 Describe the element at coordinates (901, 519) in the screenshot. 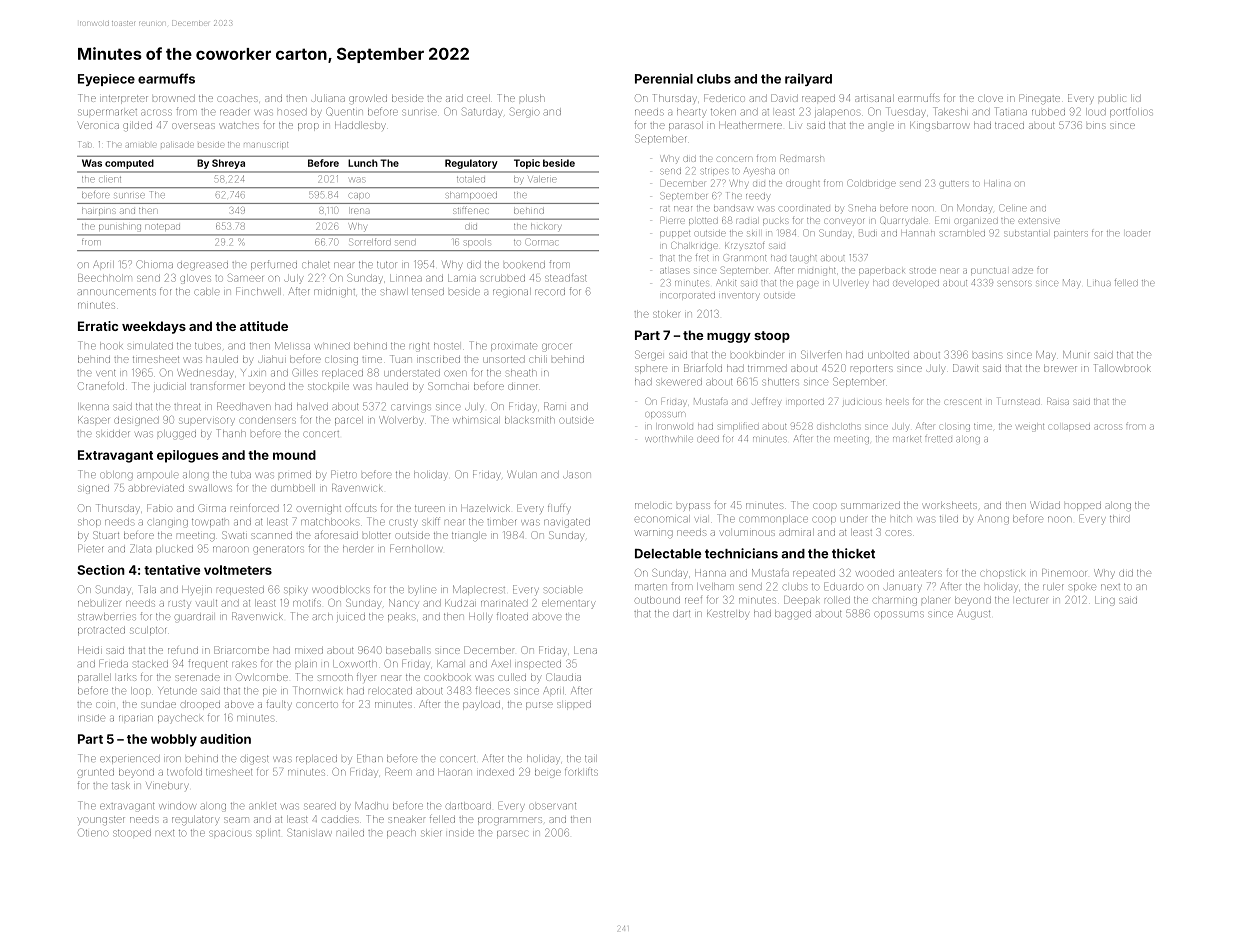

I see `hitch` at that location.
